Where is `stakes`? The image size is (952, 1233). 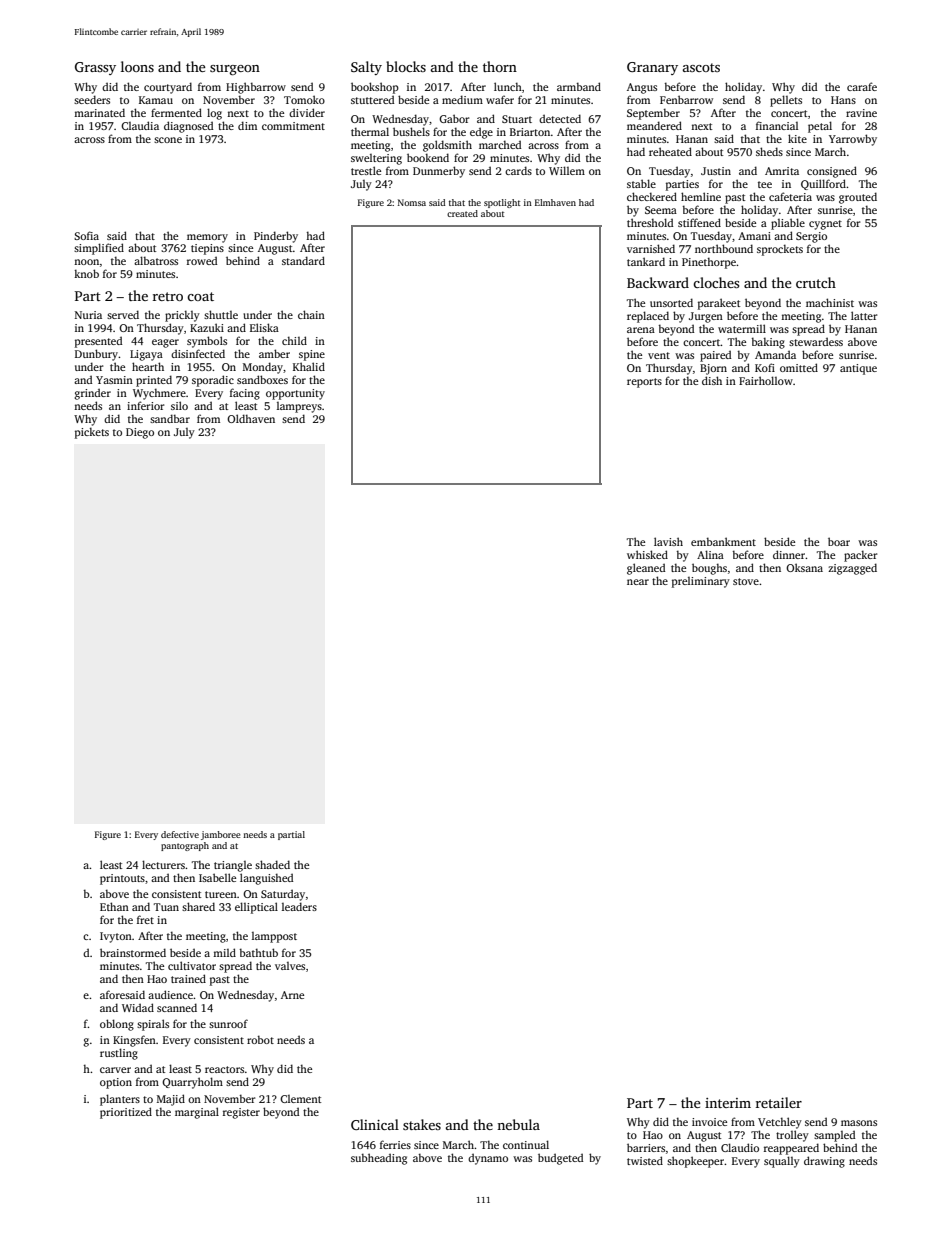 stakes is located at coordinates (422, 1124).
